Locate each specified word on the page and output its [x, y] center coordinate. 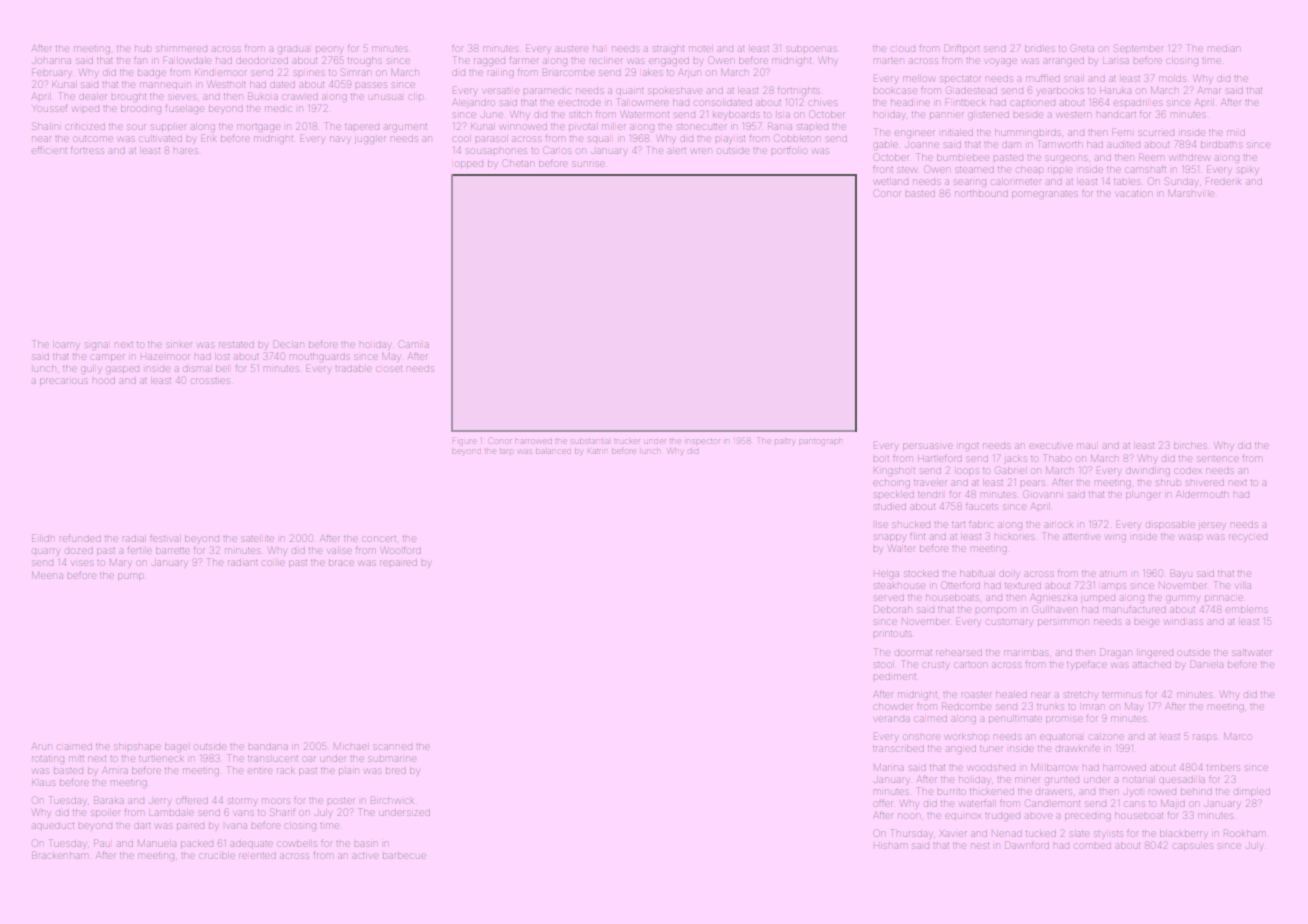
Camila [414, 344]
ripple [1060, 170]
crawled [300, 97]
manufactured [1134, 609]
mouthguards [319, 357]
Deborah [892, 609]
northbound [981, 194]
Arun [41, 746]
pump [130, 577]
